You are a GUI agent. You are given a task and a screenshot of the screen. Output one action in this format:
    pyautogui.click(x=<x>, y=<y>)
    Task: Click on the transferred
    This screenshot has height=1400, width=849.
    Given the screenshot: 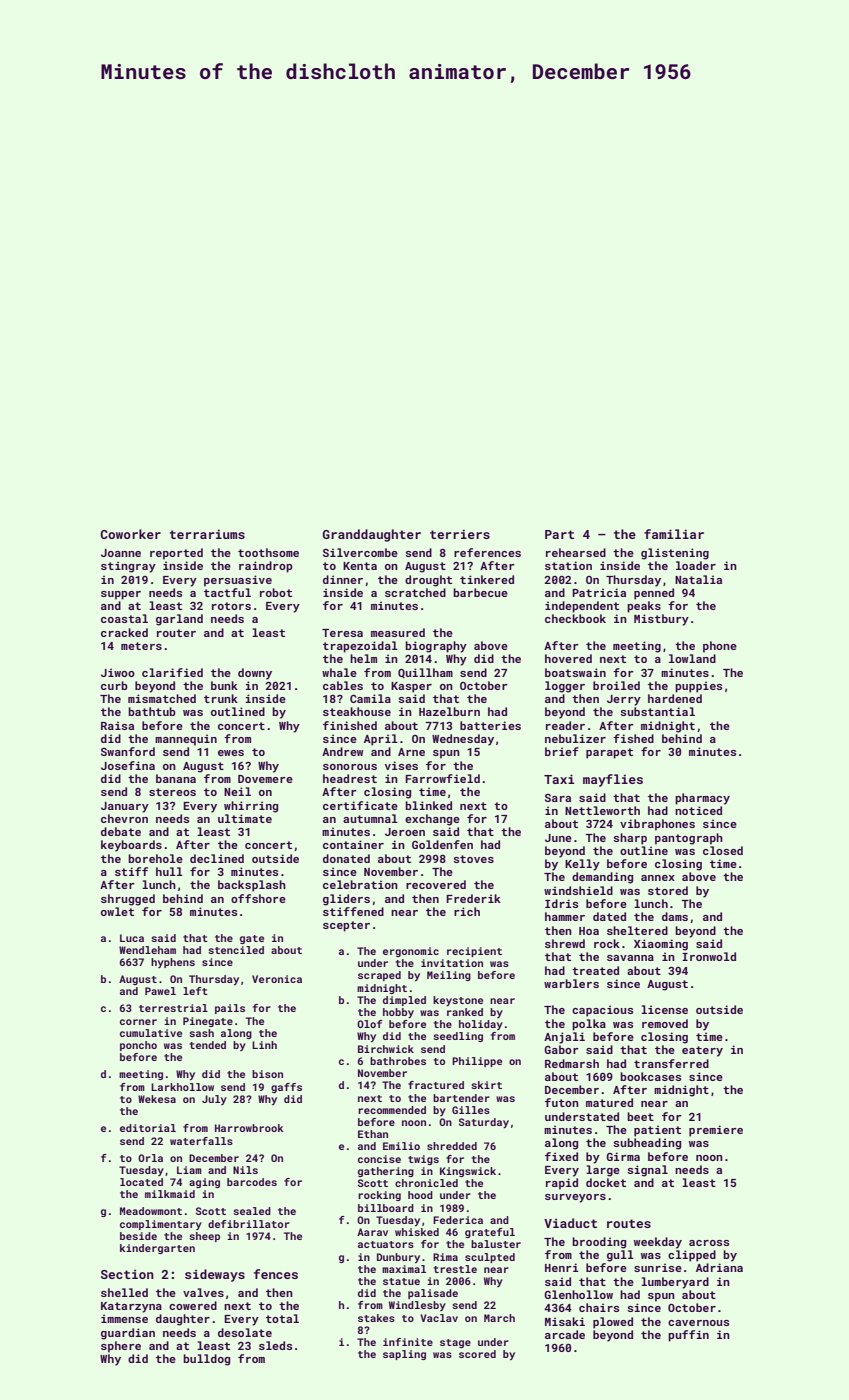 What is the action you would take?
    pyautogui.click(x=671, y=1063)
